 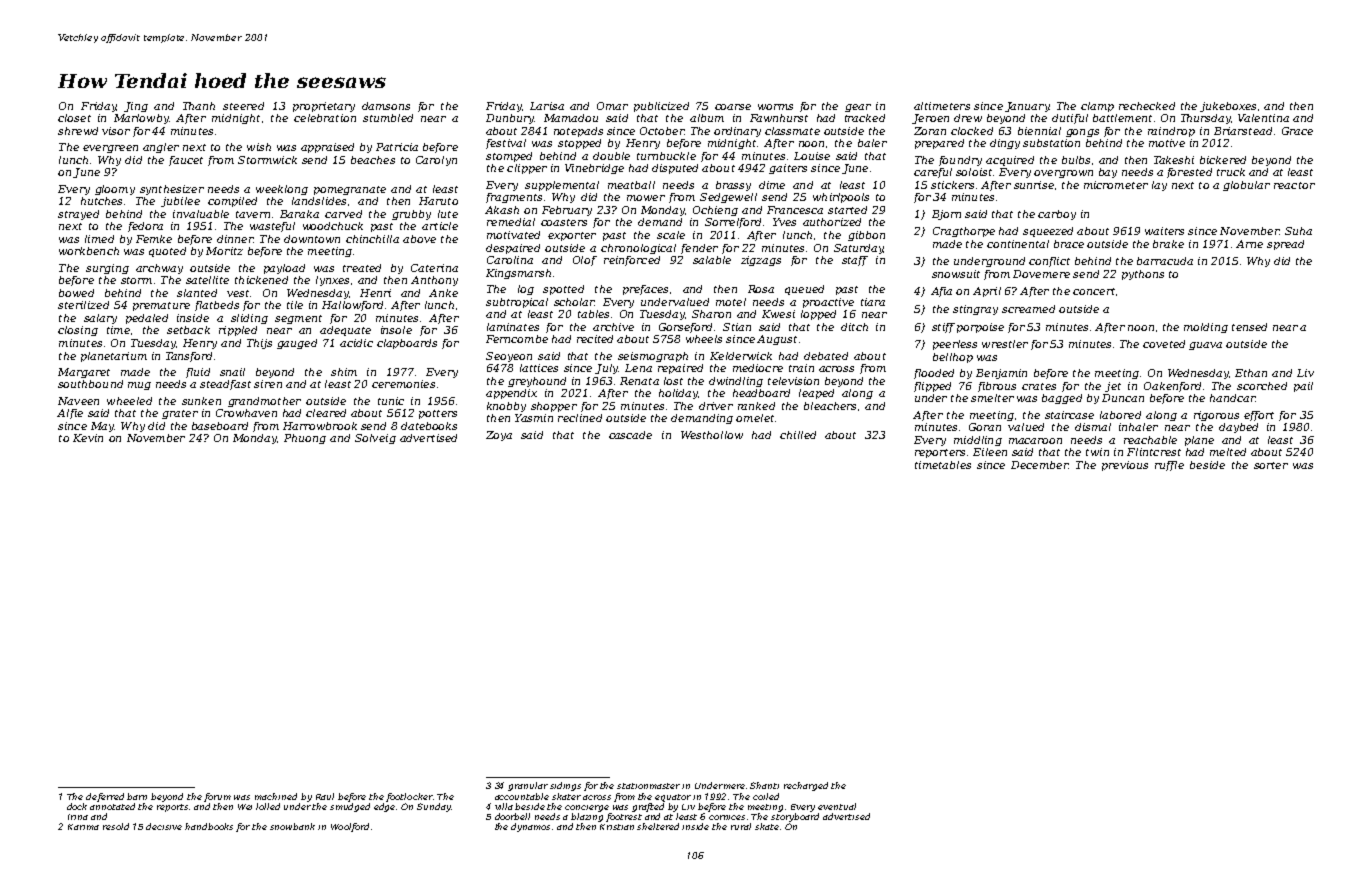 What do you see at coordinates (137, 796) in the screenshot?
I see `barn` at bounding box center [137, 796].
